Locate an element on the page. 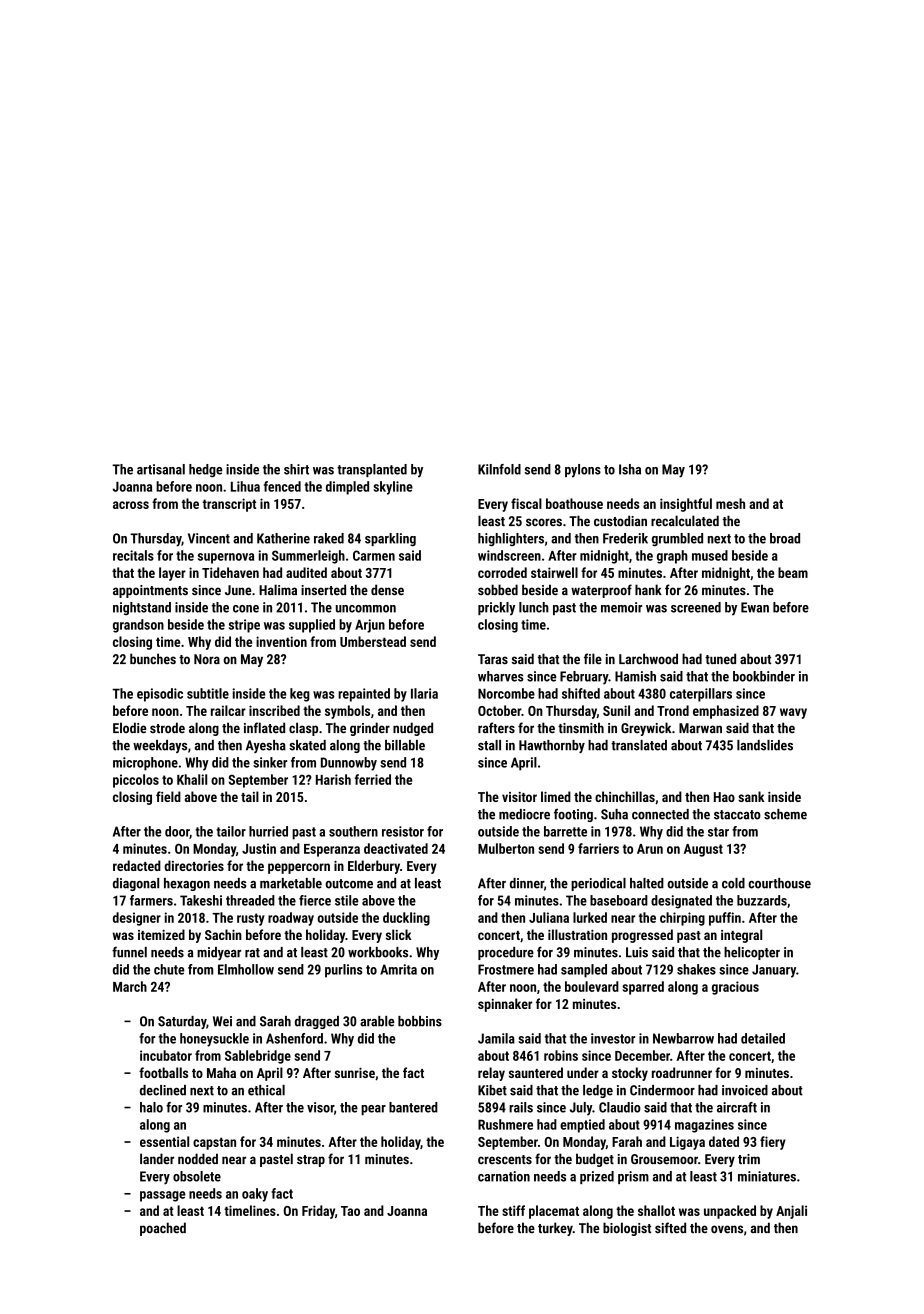 This page has height=1314, width=924. redacted is located at coordinates (137, 865).
